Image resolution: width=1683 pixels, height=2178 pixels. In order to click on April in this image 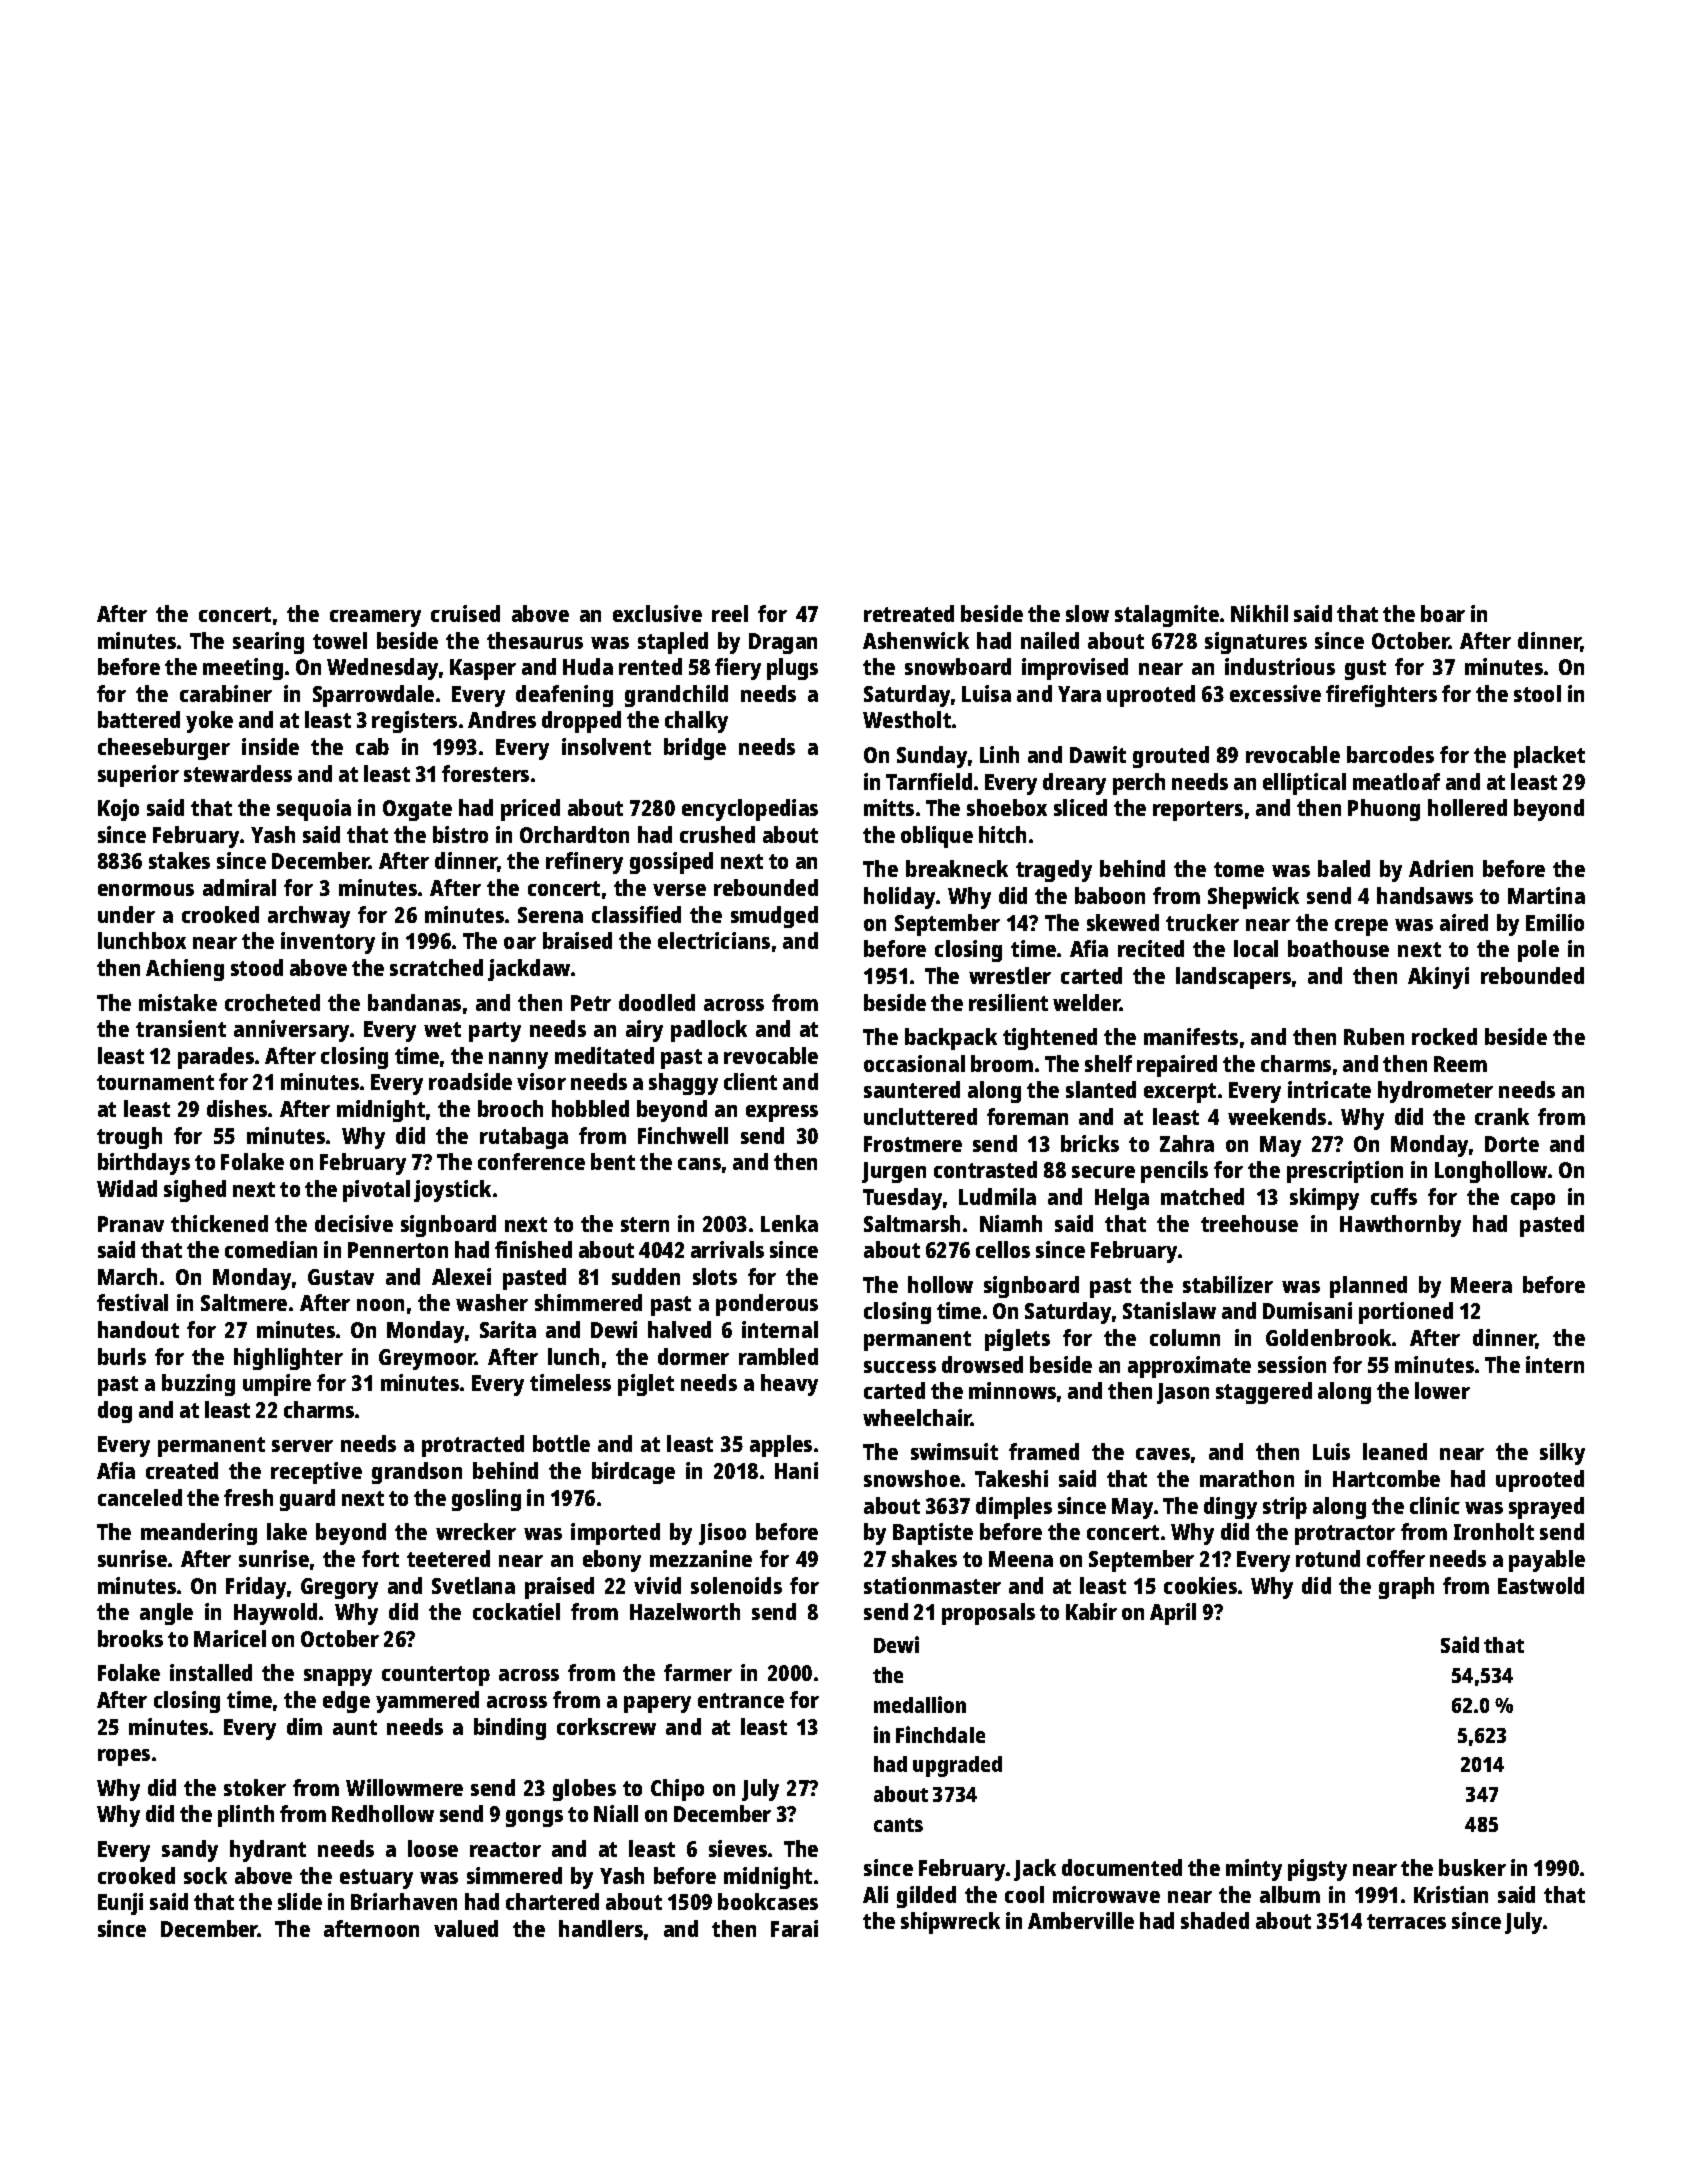, I will do `click(1173, 1614)`.
